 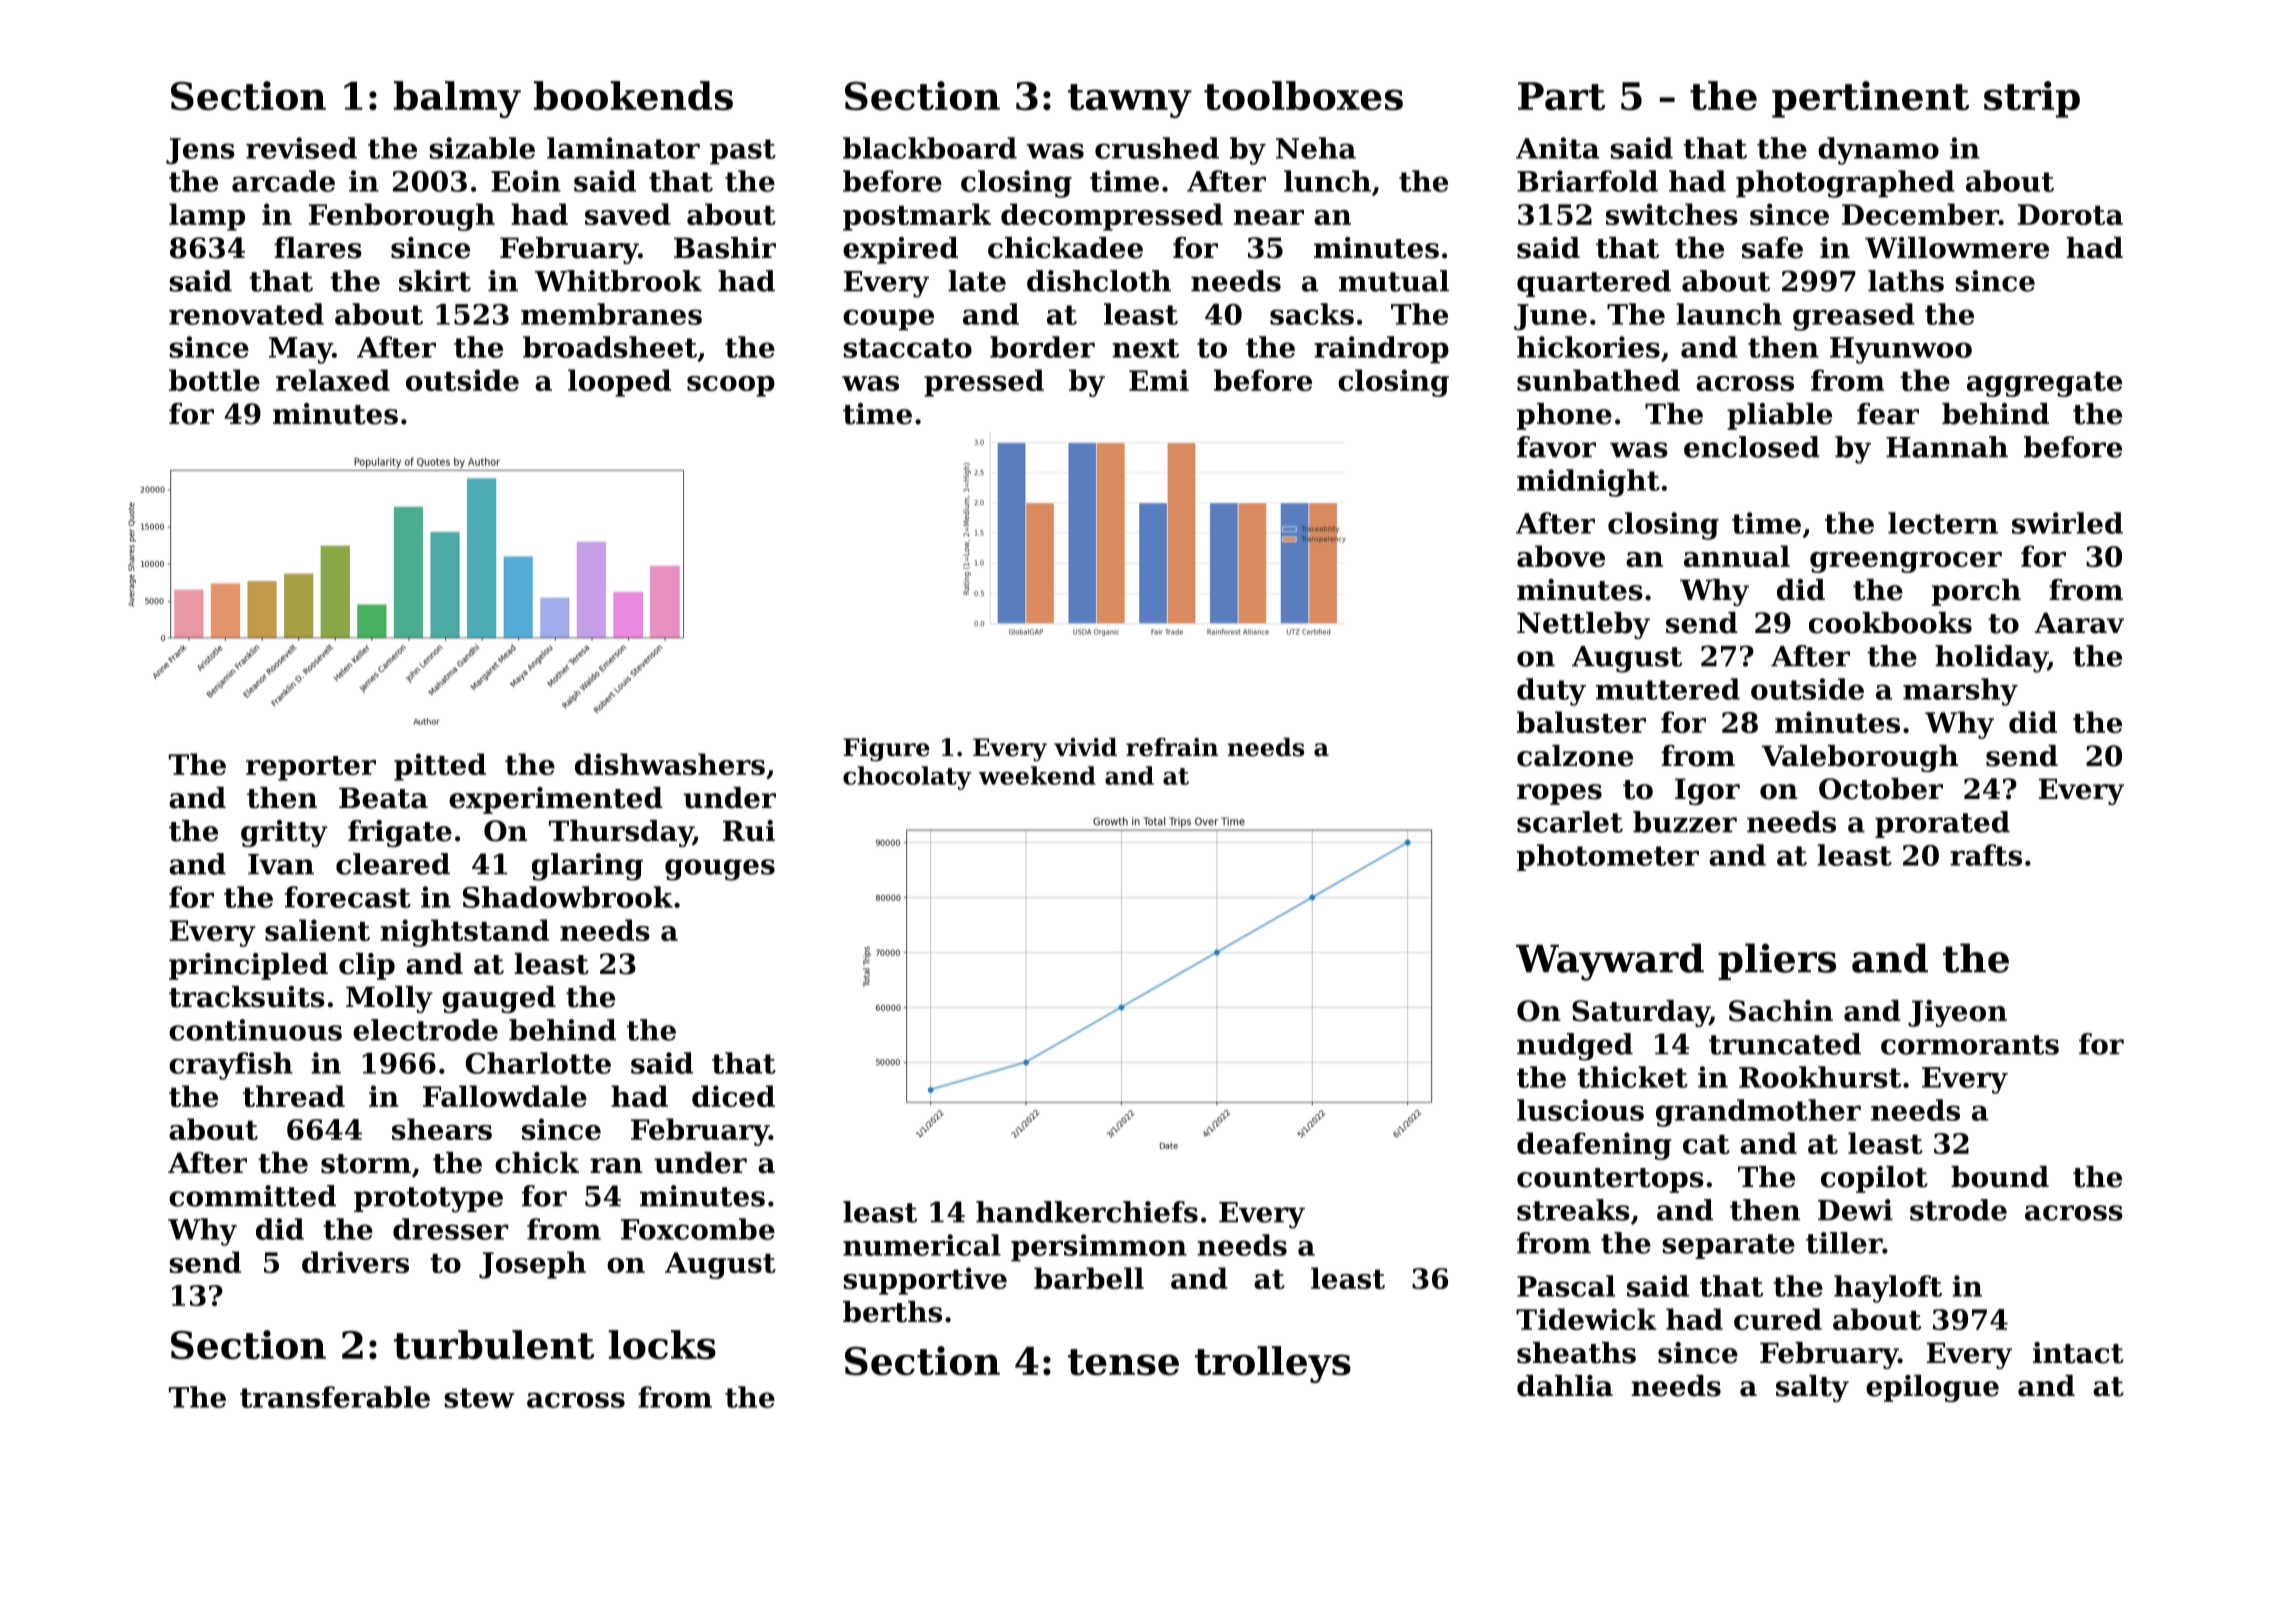 What do you see at coordinates (1565, 1386) in the screenshot?
I see `dahlia` at bounding box center [1565, 1386].
